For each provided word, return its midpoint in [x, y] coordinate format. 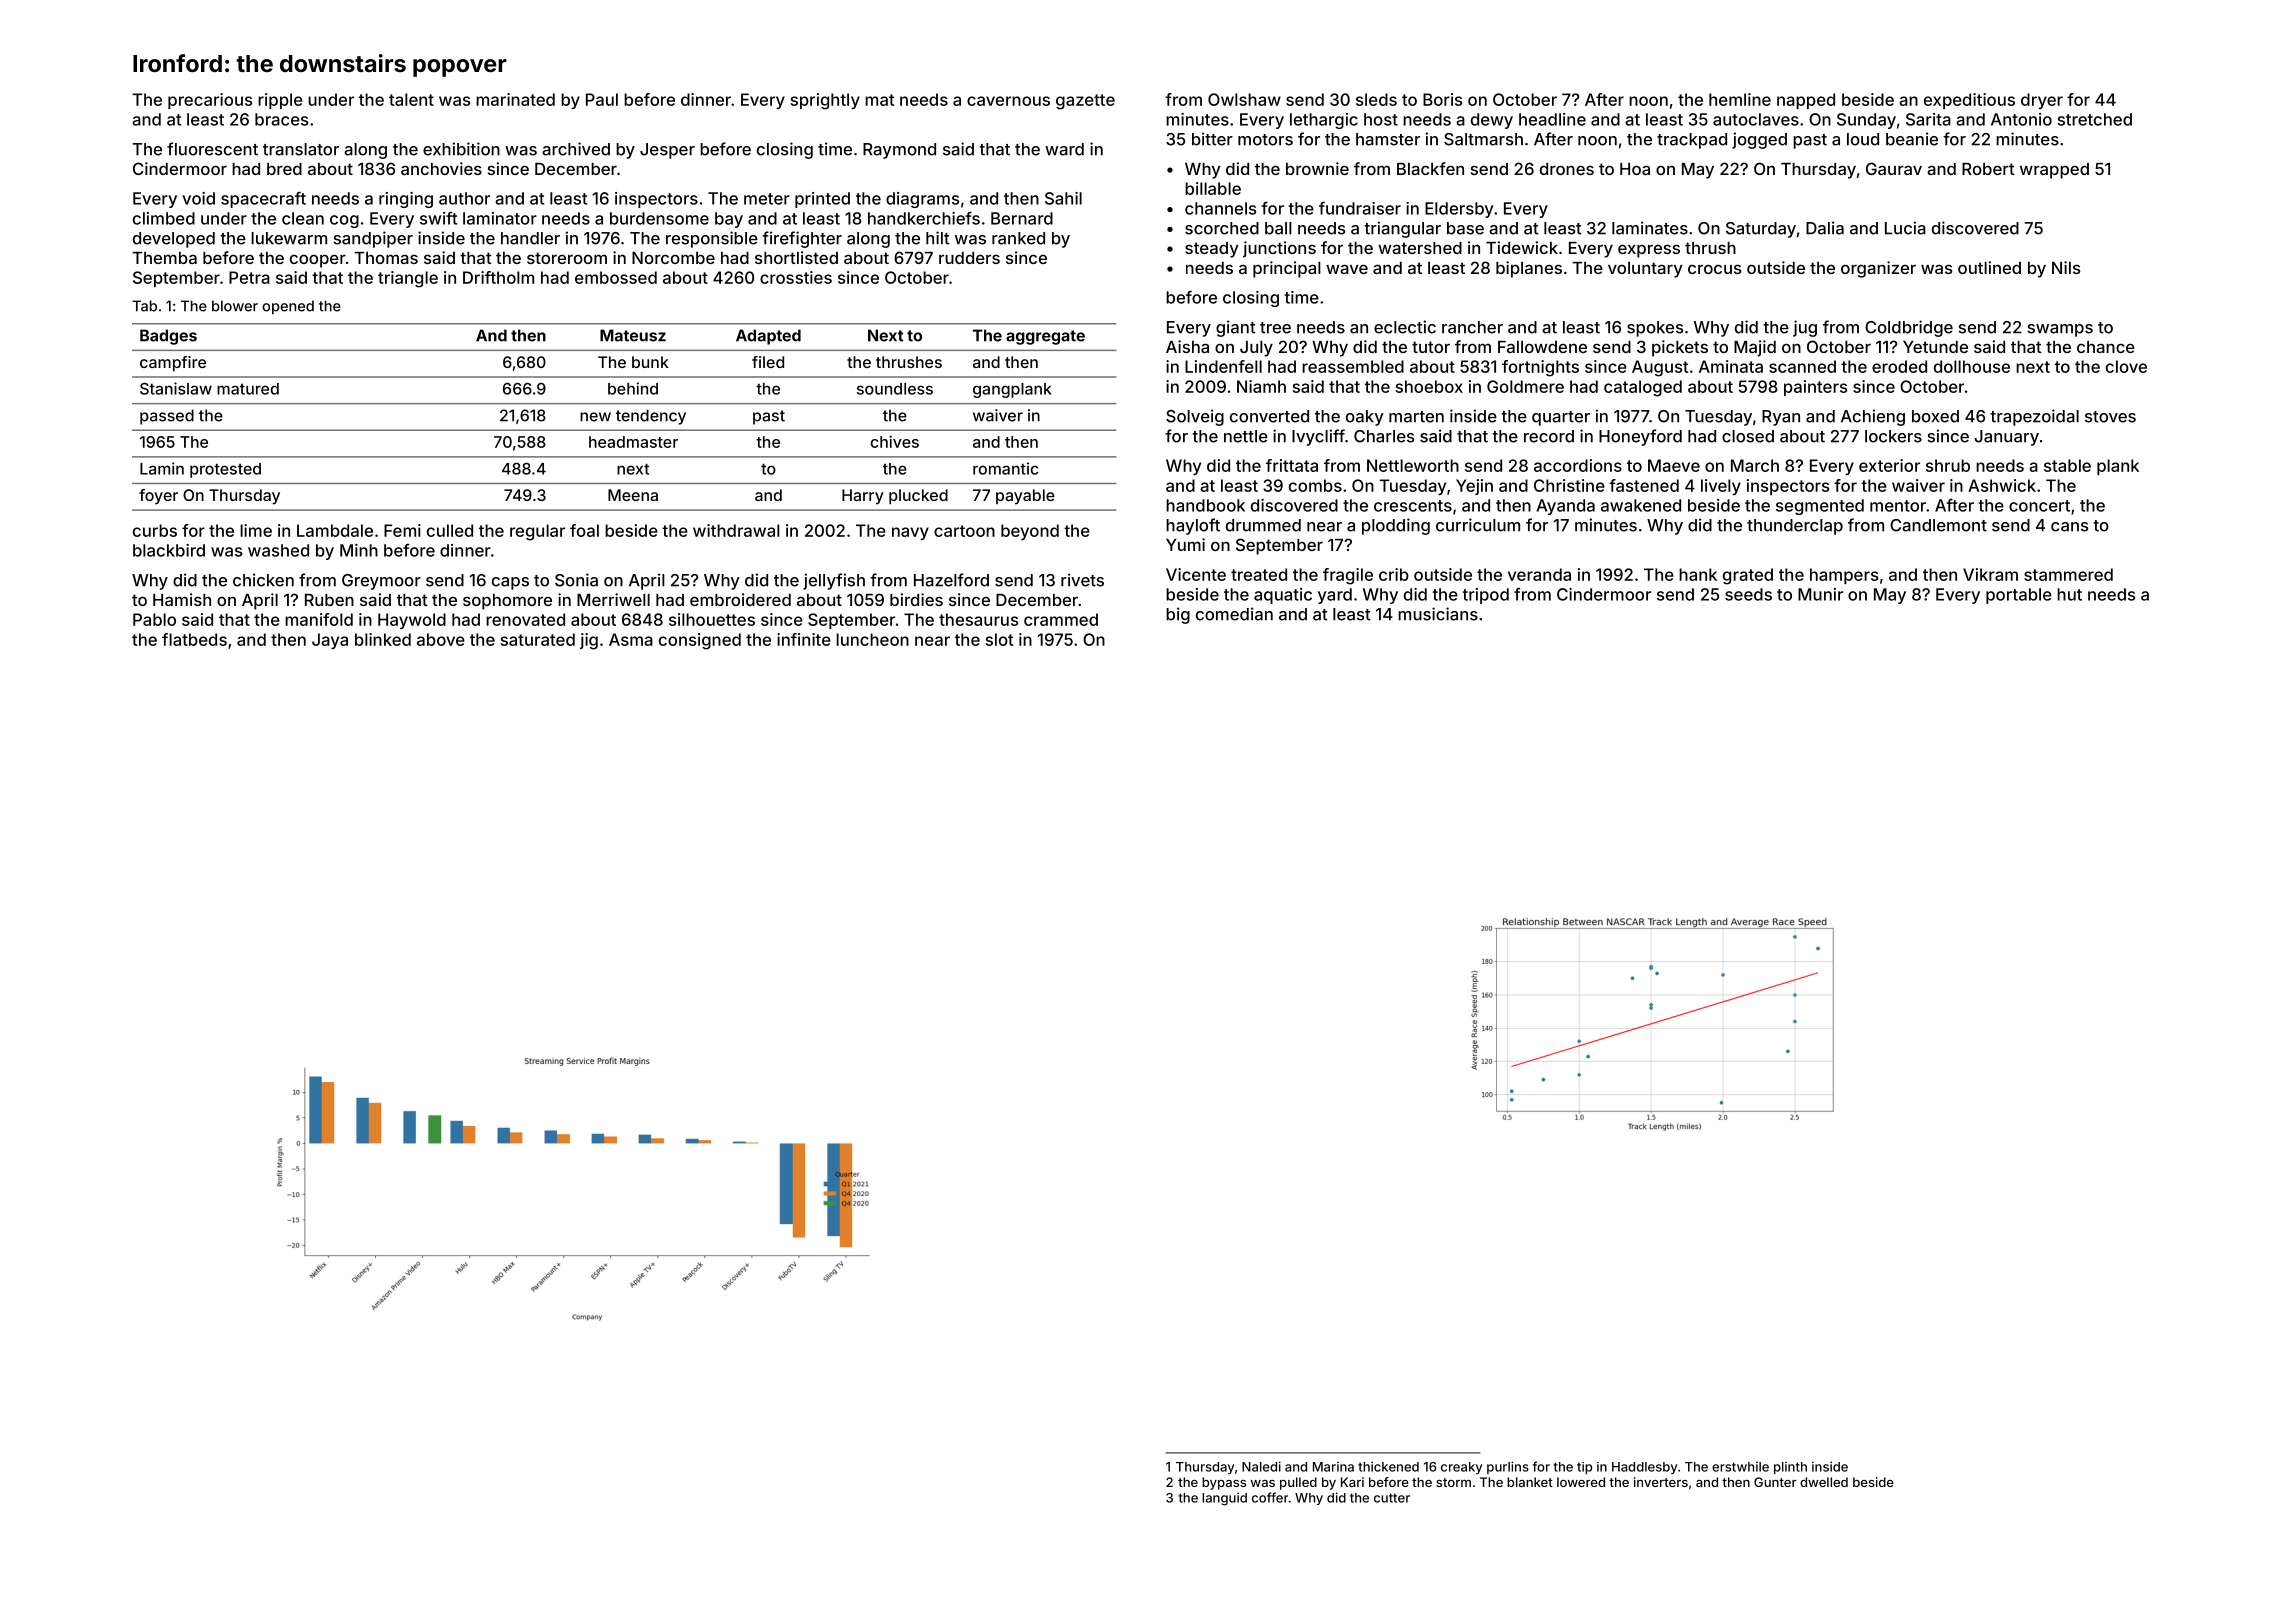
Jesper [667, 151]
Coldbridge [1909, 328]
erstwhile [1740, 1466]
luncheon [872, 639]
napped [1806, 101]
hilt [937, 238]
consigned [700, 641]
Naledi [1261, 1466]
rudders [969, 258]
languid [1224, 1499]
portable [2019, 596]
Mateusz [633, 335]
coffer [1270, 1497]
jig [589, 641]
